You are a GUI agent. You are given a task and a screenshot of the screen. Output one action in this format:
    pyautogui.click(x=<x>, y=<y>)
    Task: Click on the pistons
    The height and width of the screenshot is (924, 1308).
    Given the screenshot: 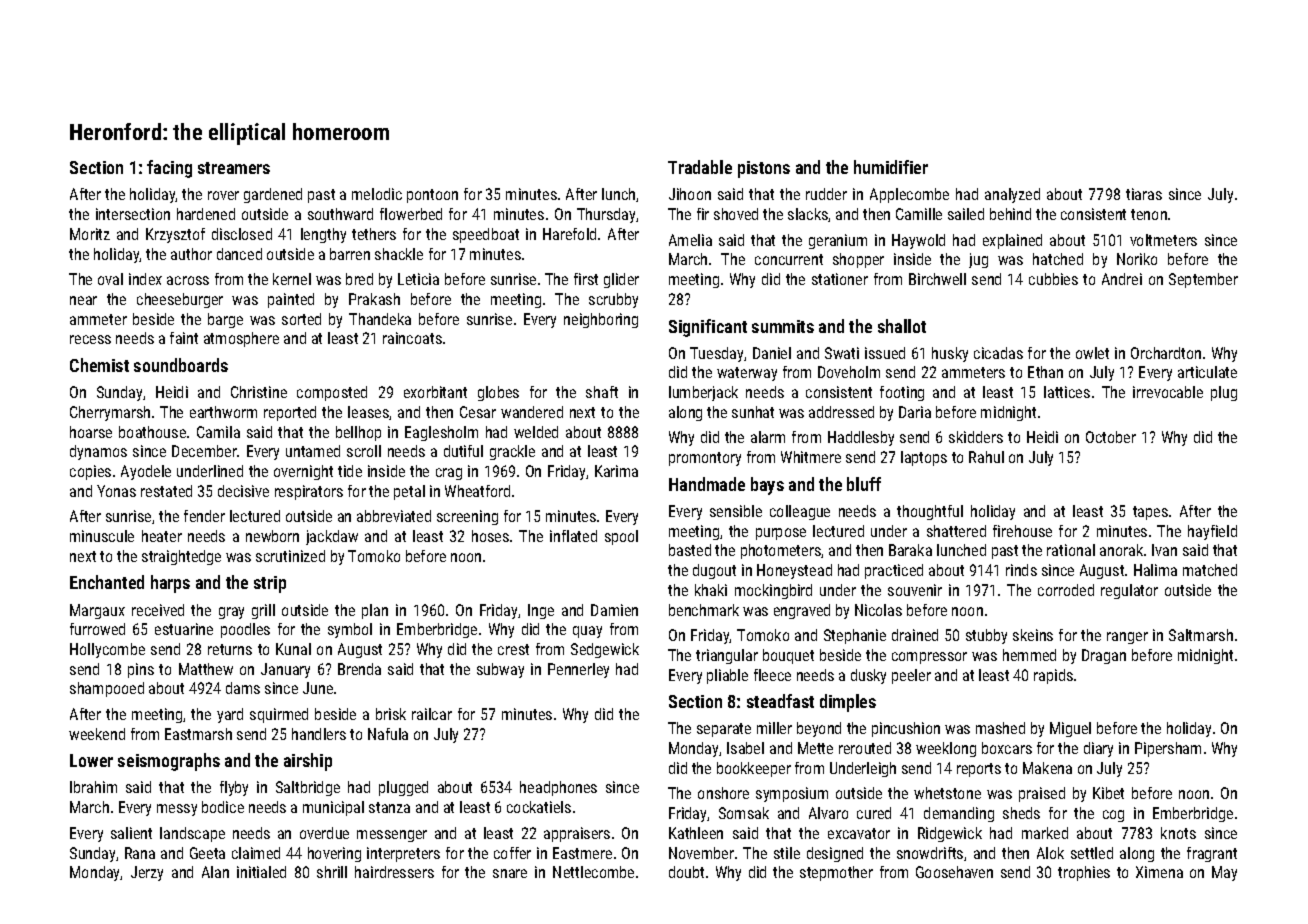 What is the action you would take?
    pyautogui.click(x=764, y=169)
